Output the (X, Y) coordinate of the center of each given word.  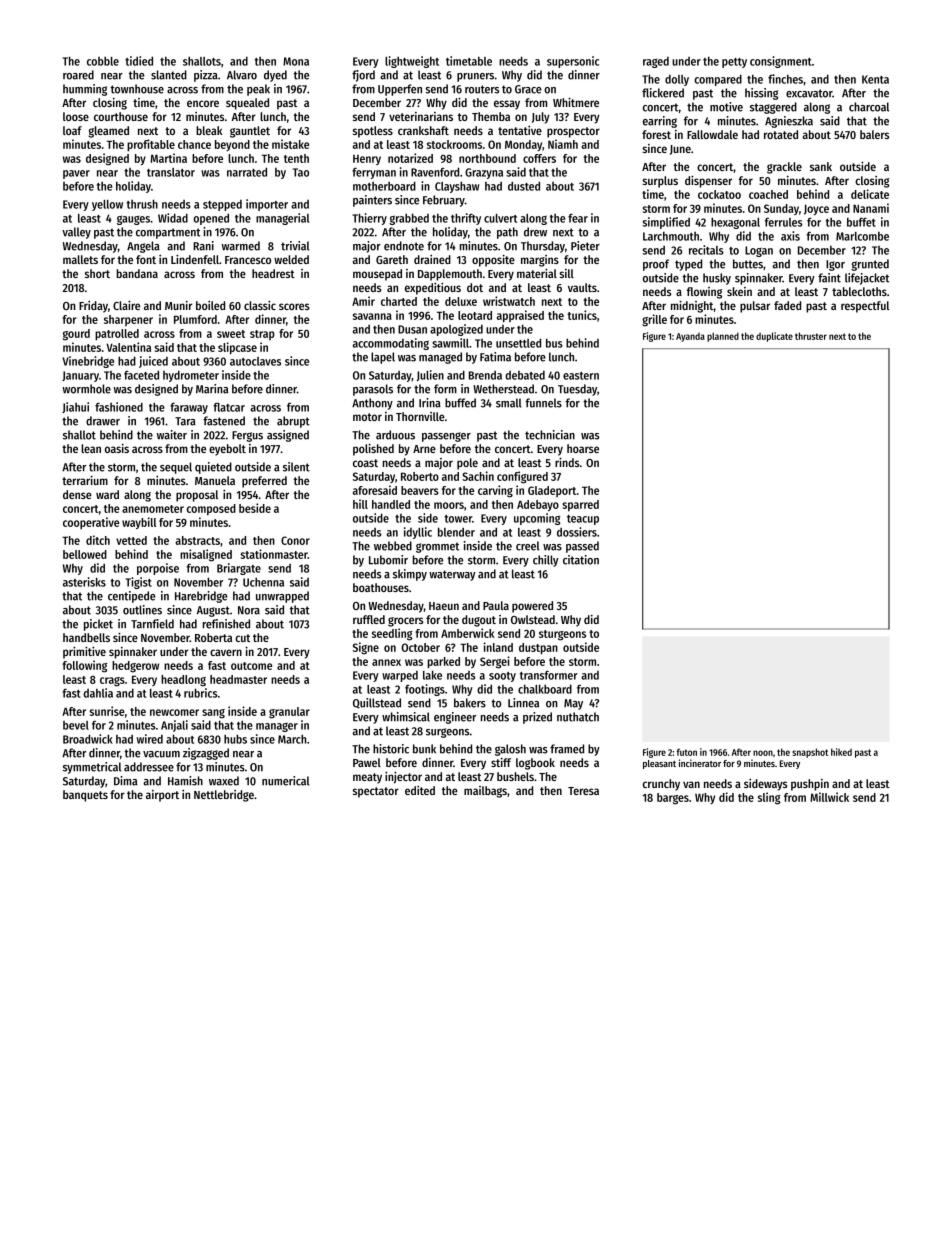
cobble (103, 61)
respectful (865, 307)
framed (567, 749)
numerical (285, 781)
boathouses (381, 587)
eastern (581, 376)
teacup (583, 520)
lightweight (412, 62)
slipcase (237, 348)
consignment (781, 62)
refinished (226, 624)
